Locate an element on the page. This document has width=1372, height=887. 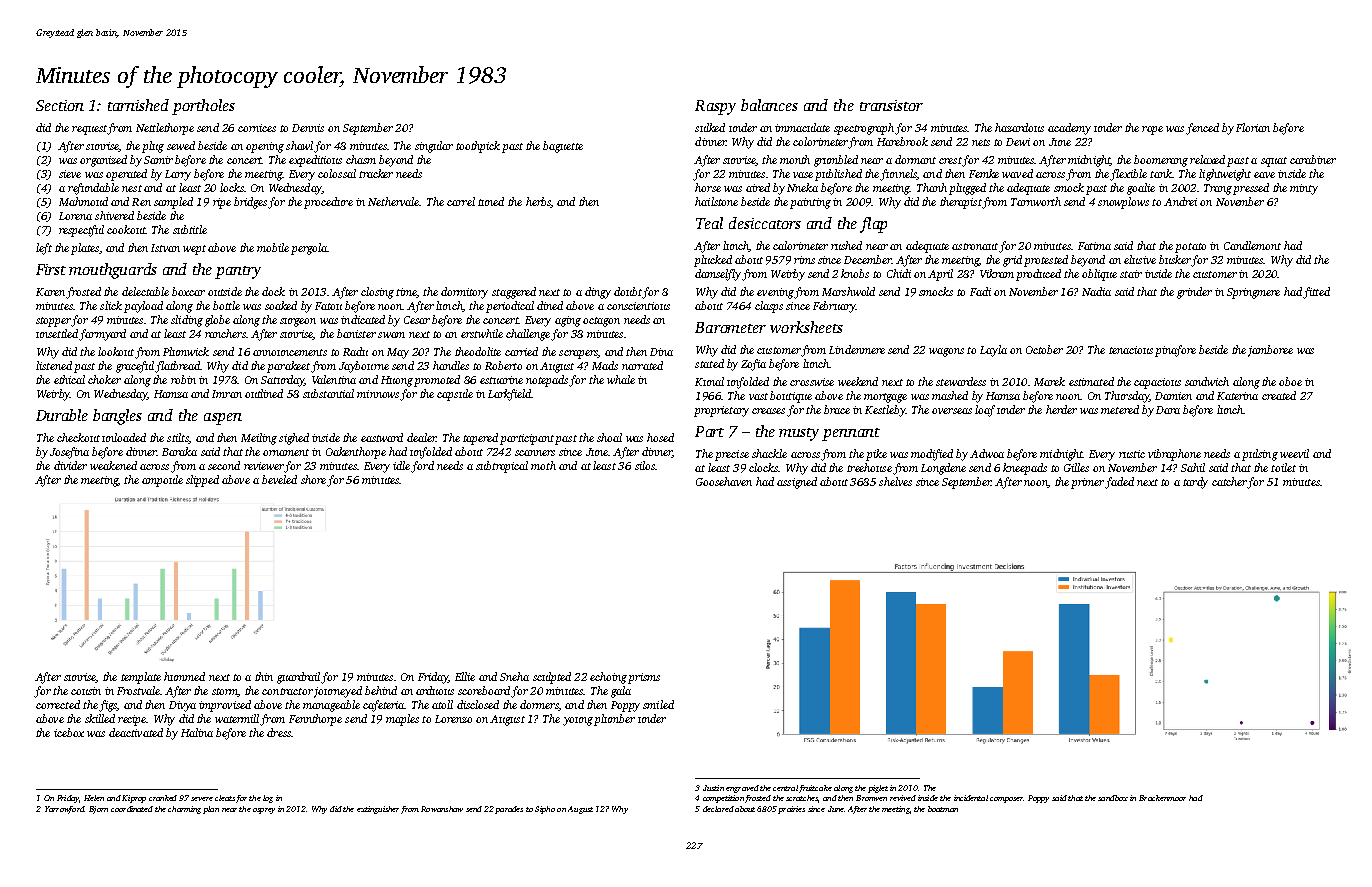
Dennis is located at coordinates (308, 128).
